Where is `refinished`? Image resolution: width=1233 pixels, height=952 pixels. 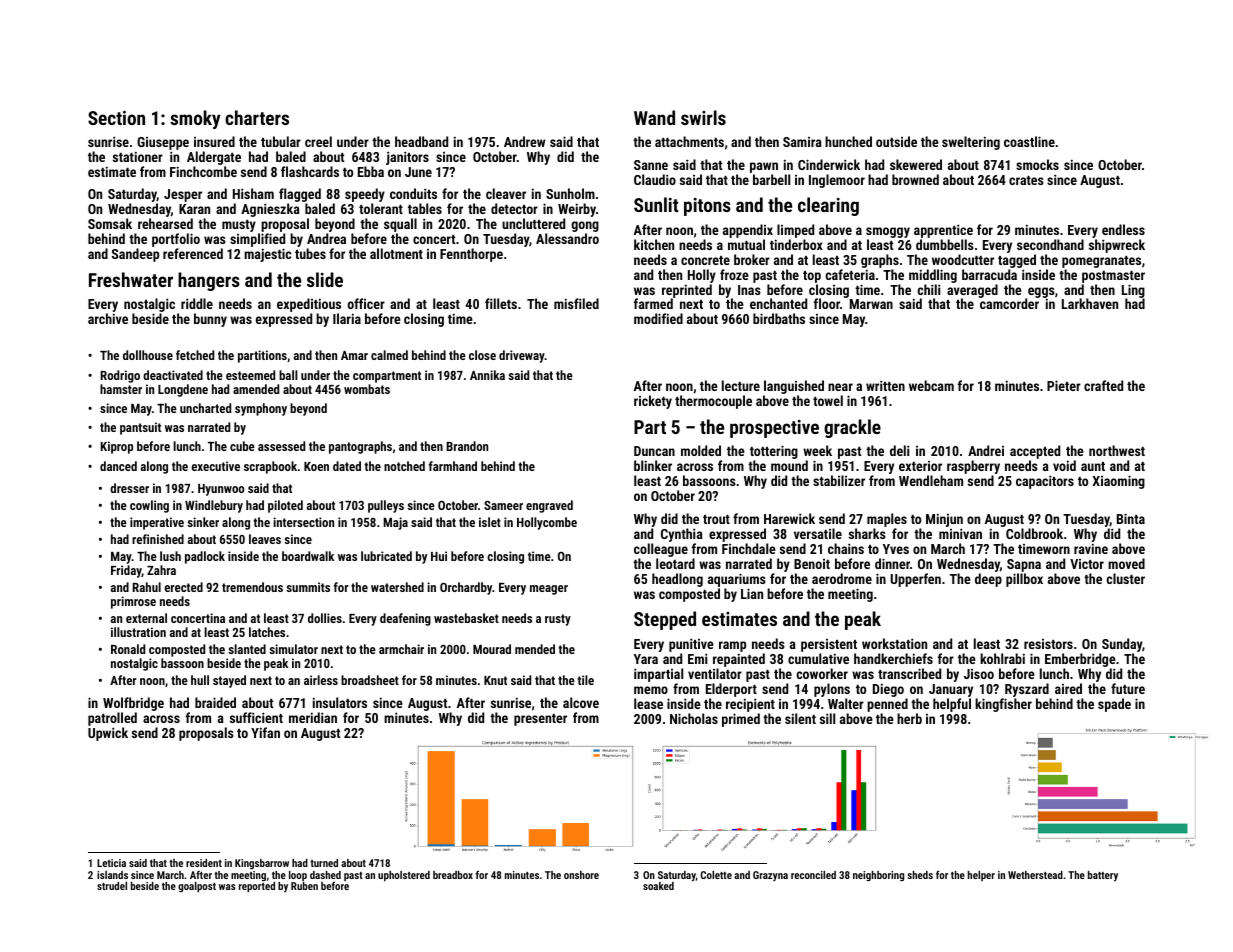 refinished is located at coordinates (158, 539).
